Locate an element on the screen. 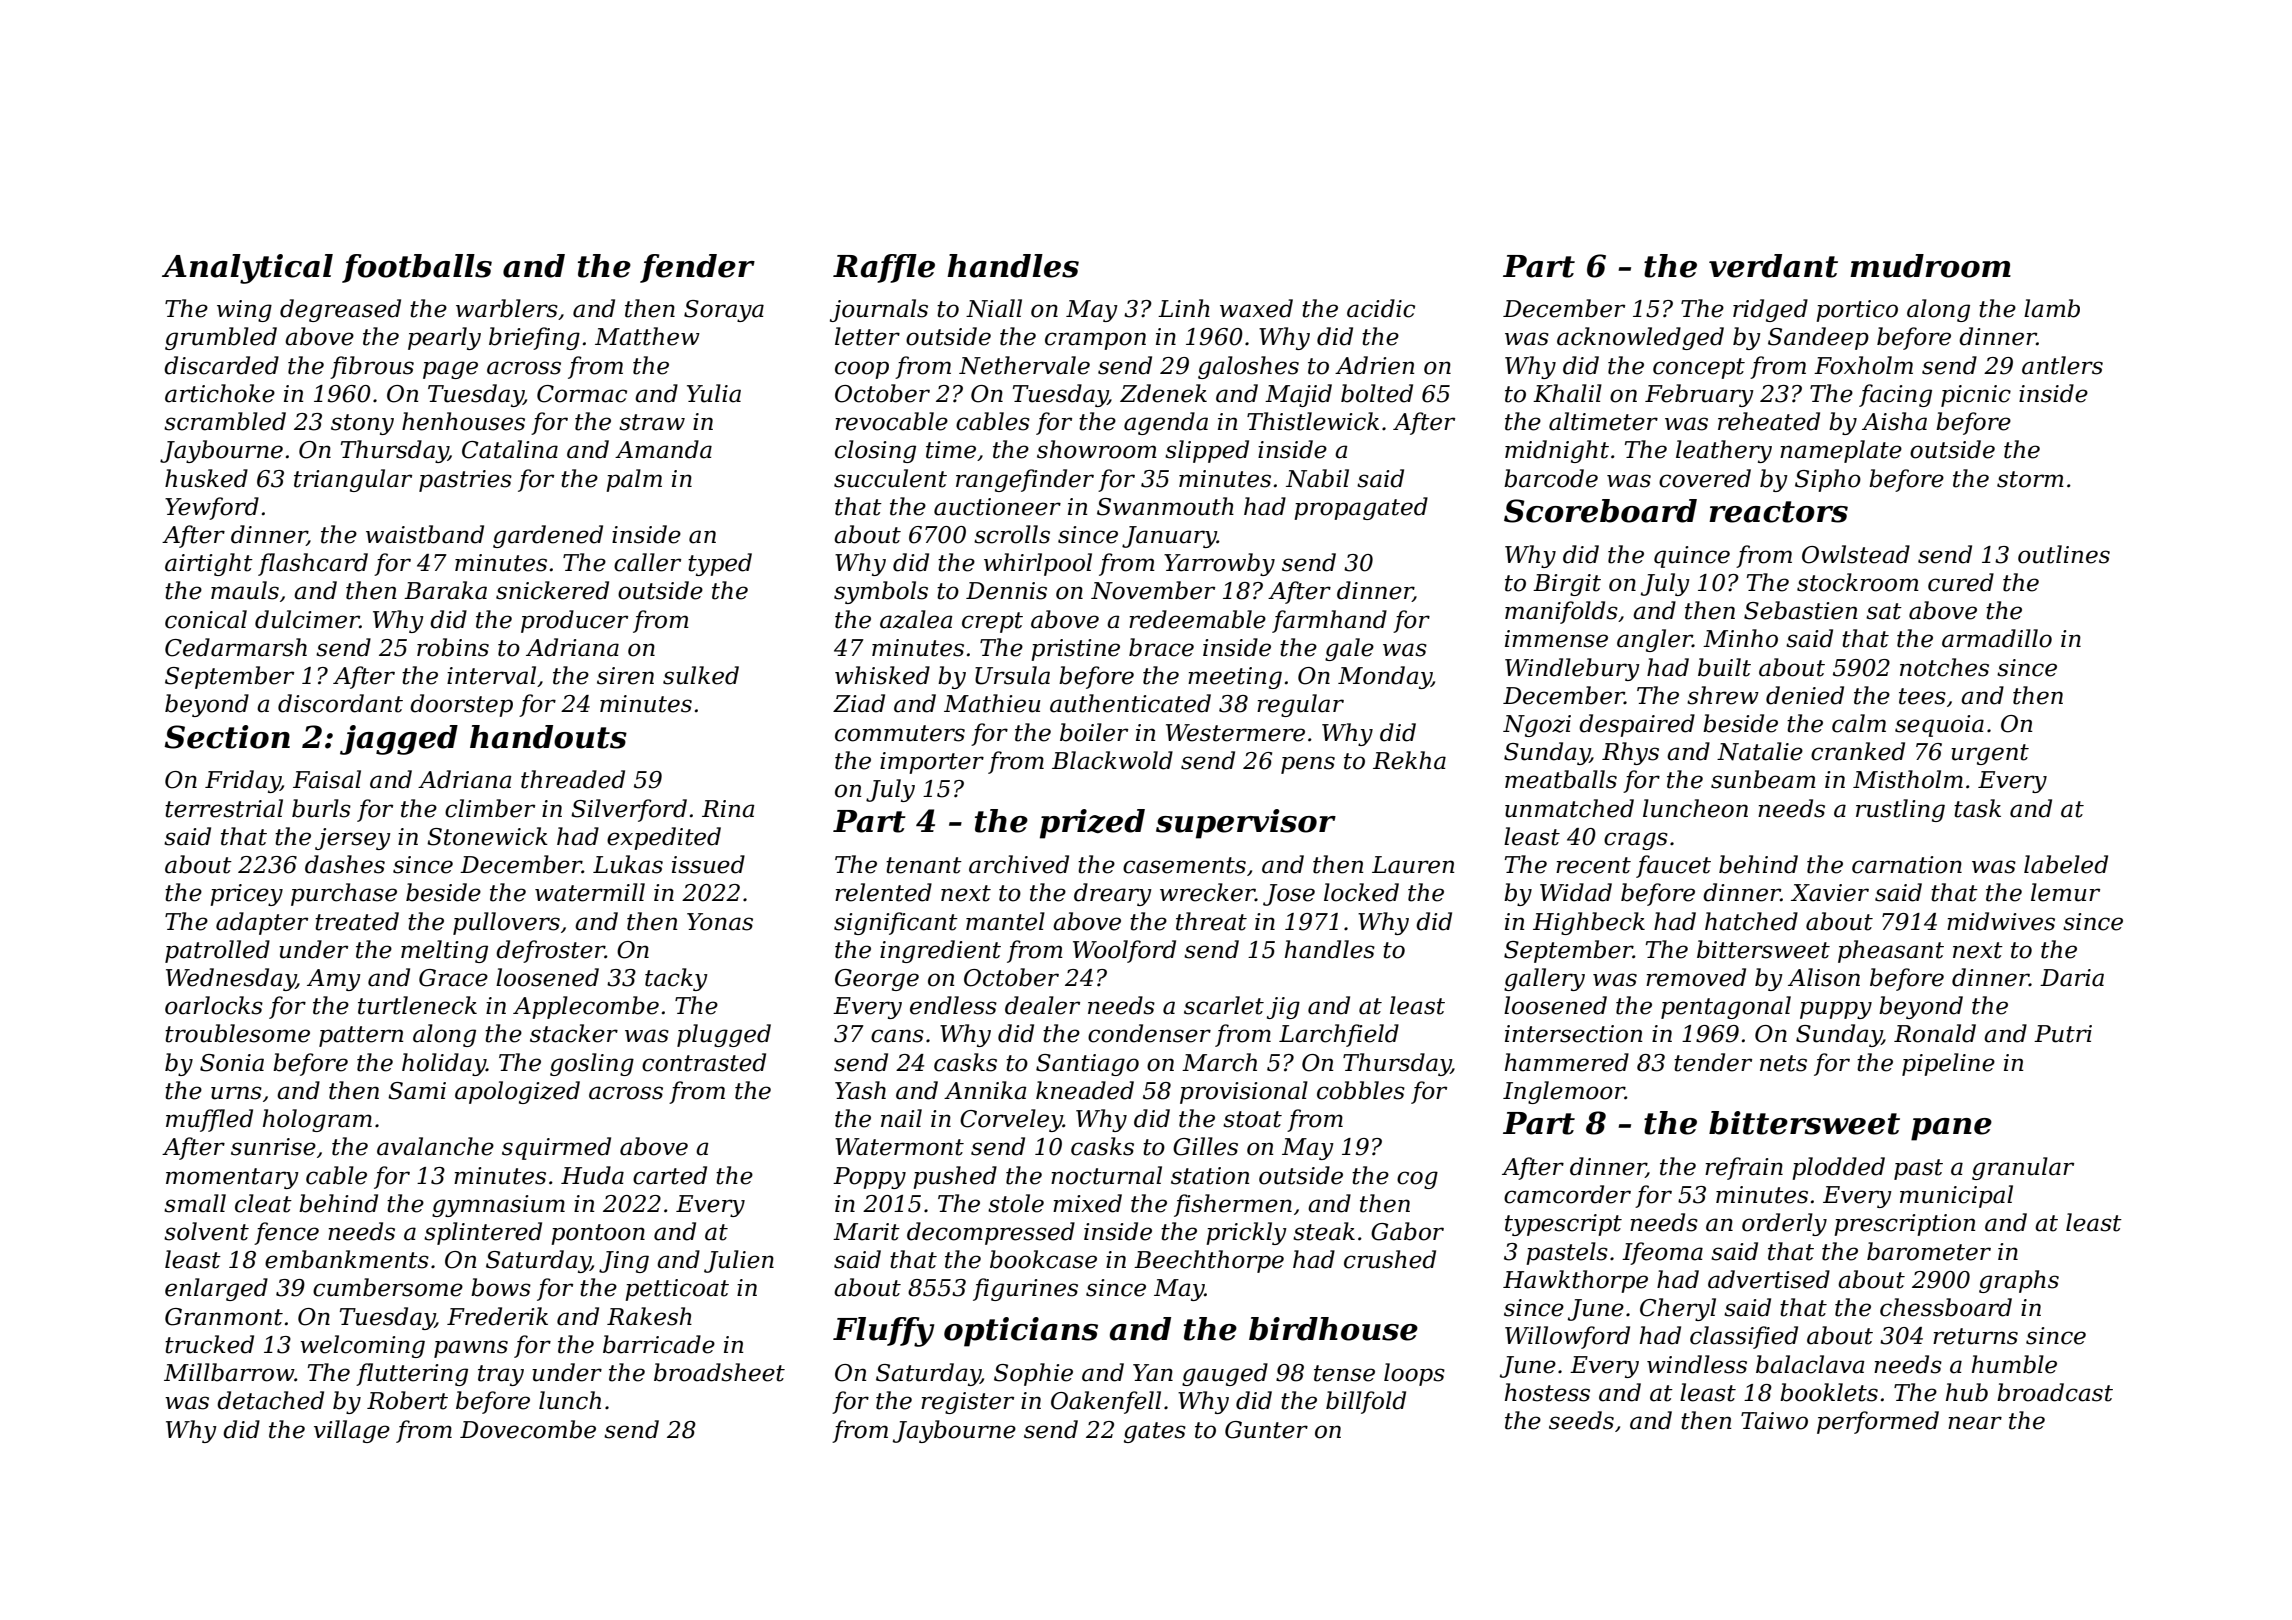 This screenshot has height=1620, width=2292. stacker is located at coordinates (574, 1033).
